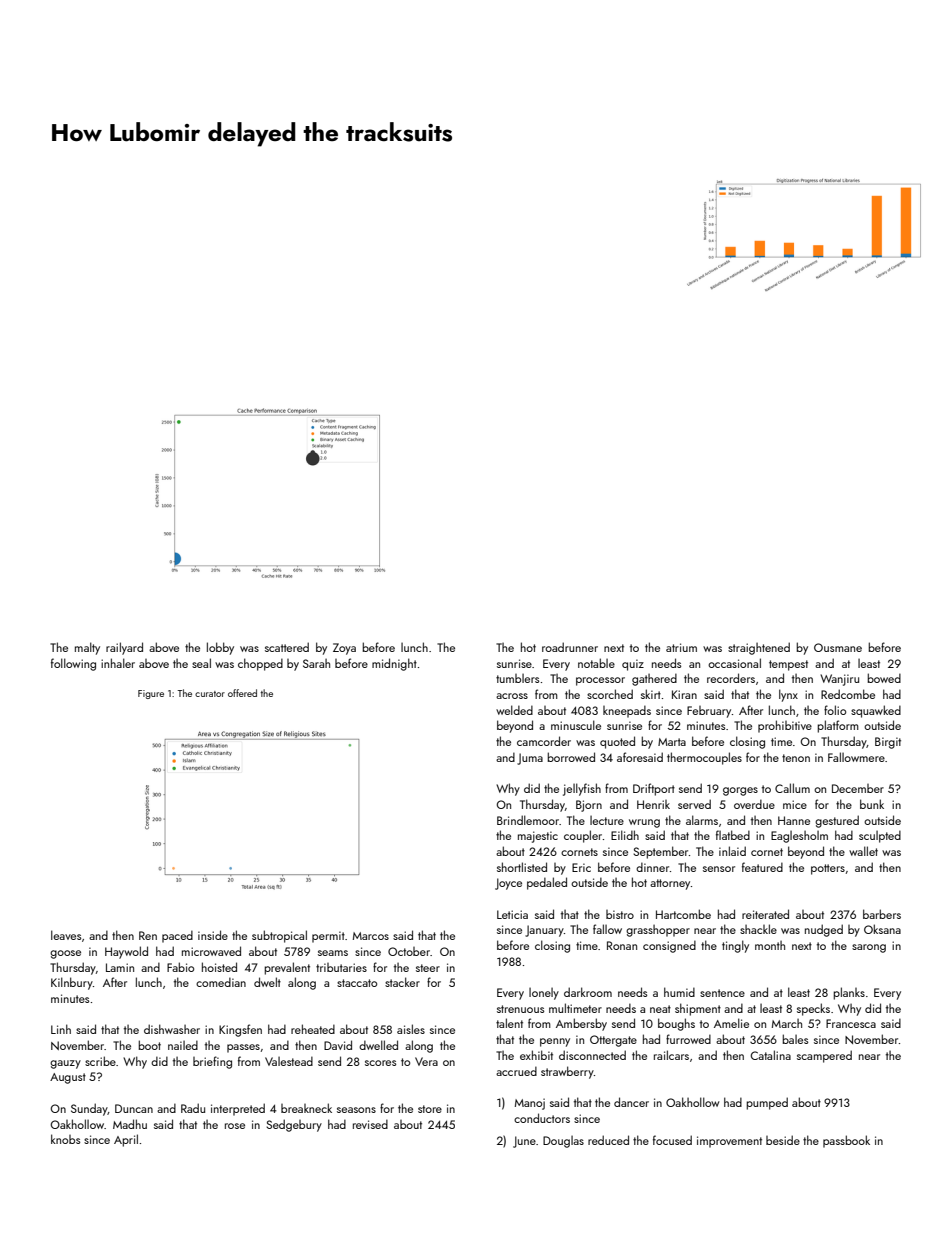  Describe the element at coordinates (87, 648) in the screenshot. I see `malty` at that location.
